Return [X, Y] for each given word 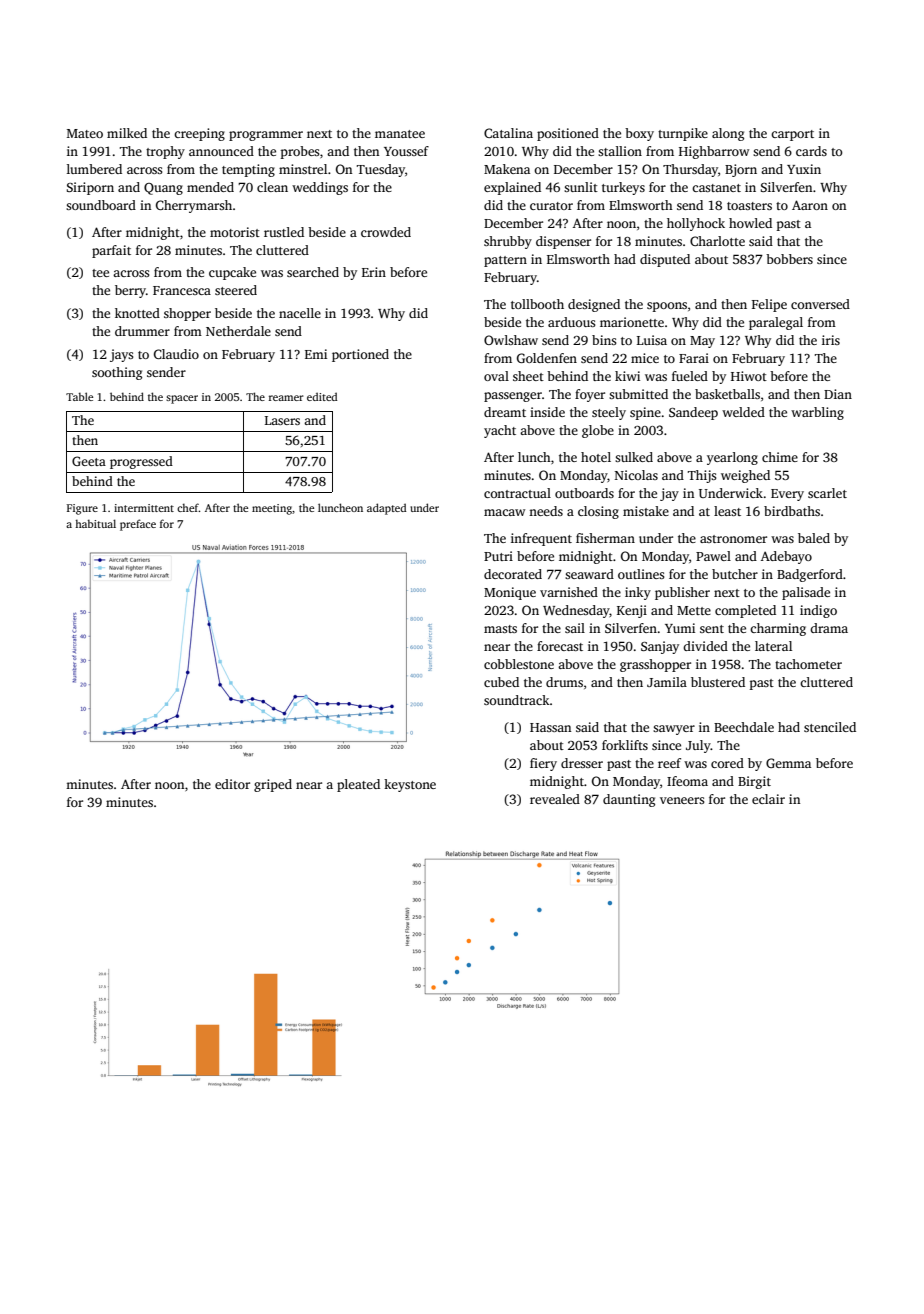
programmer [266, 136]
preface [138, 525]
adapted [386, 509]
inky [638, 593]
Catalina [508, 133]
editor [232, 784]
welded [743, 412]
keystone [410, 785]
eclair [768, 799]
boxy [639, 134]
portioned [360, 355]
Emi [316, 354]
